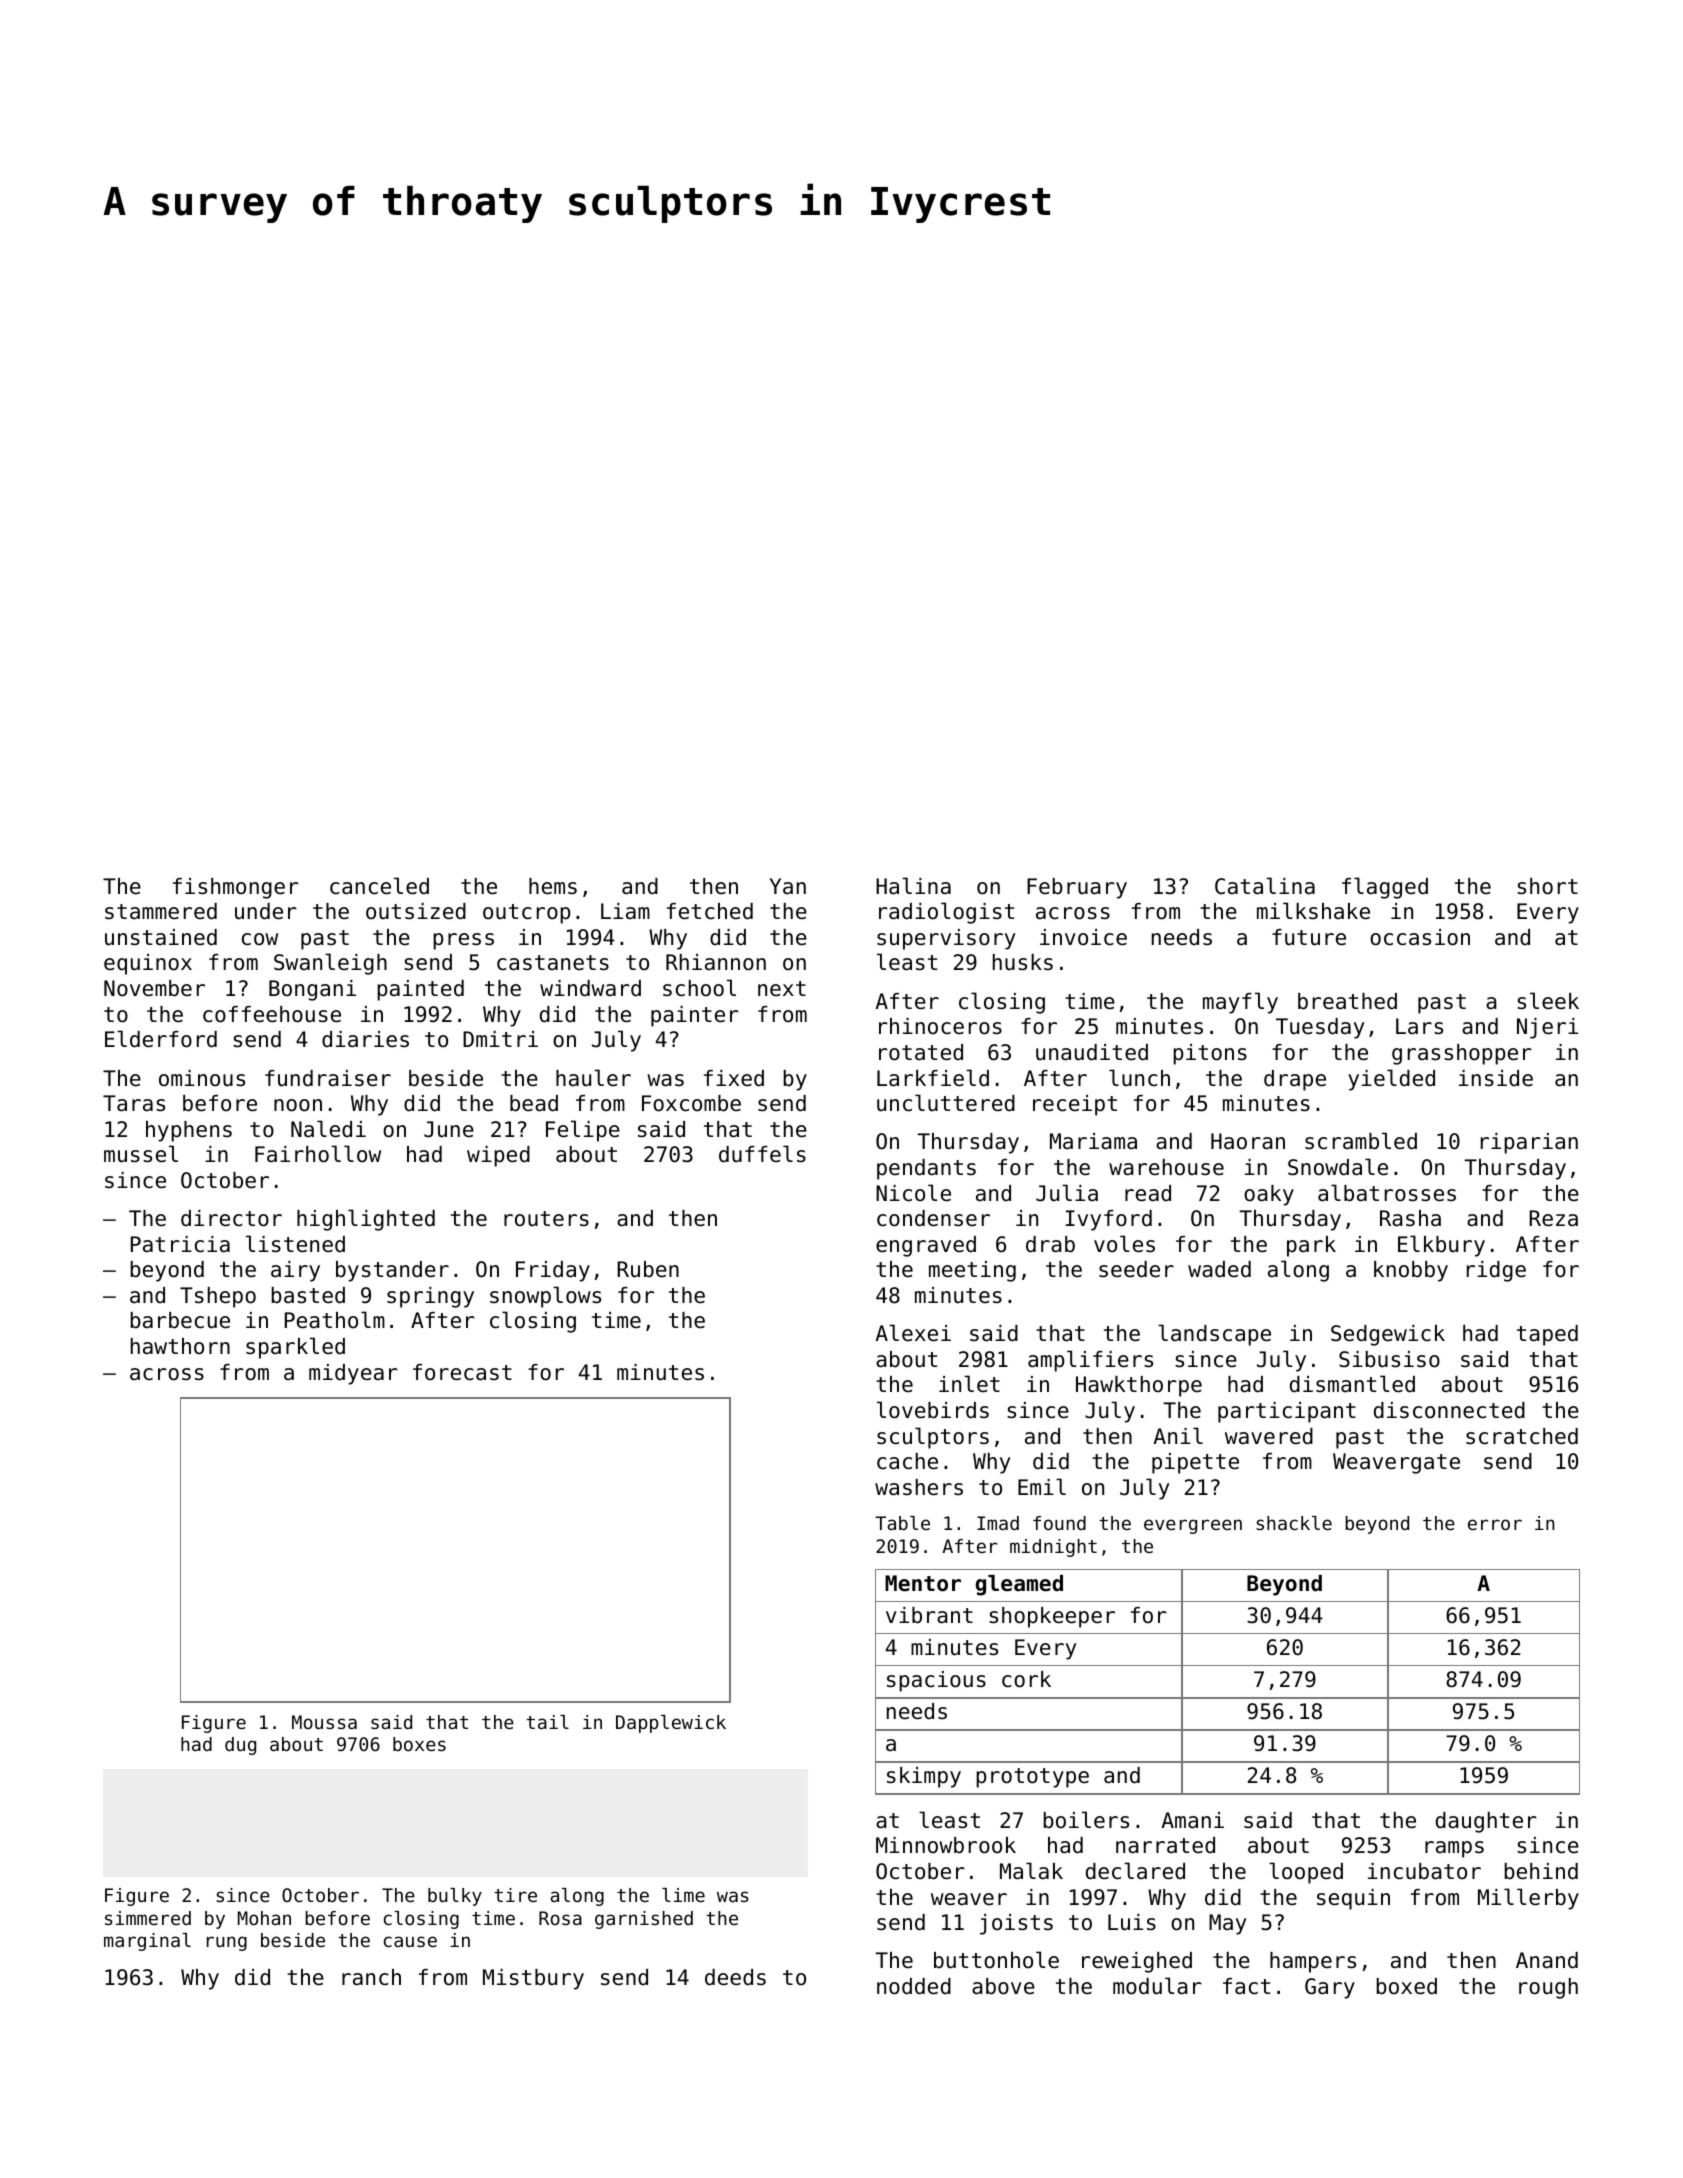 The image size is (1683, 2178). I want to click on prototype, so click(1032, 1778).
